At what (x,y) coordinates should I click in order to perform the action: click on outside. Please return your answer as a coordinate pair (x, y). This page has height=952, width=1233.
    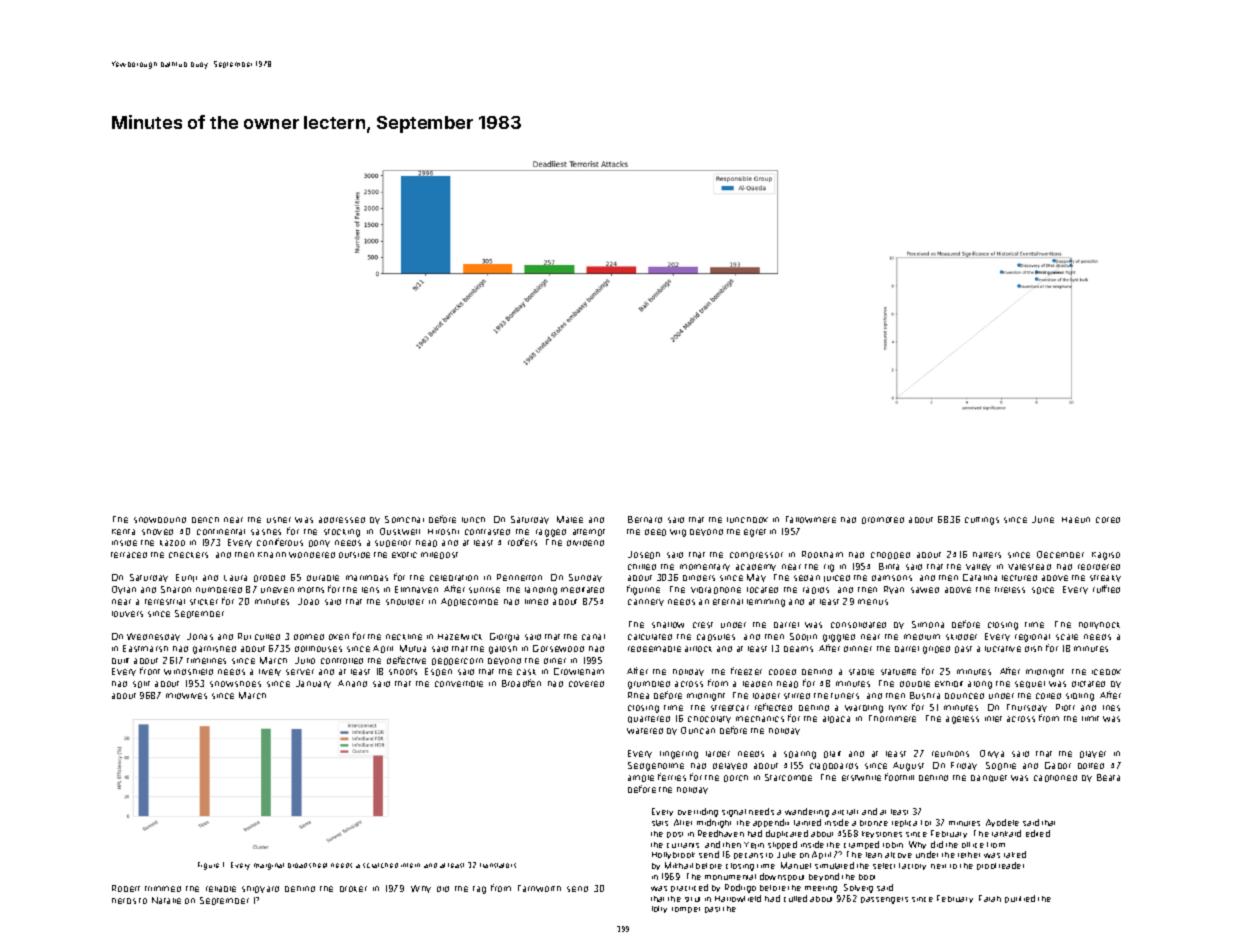
    Looking at the image, I should click on (354, 555).
